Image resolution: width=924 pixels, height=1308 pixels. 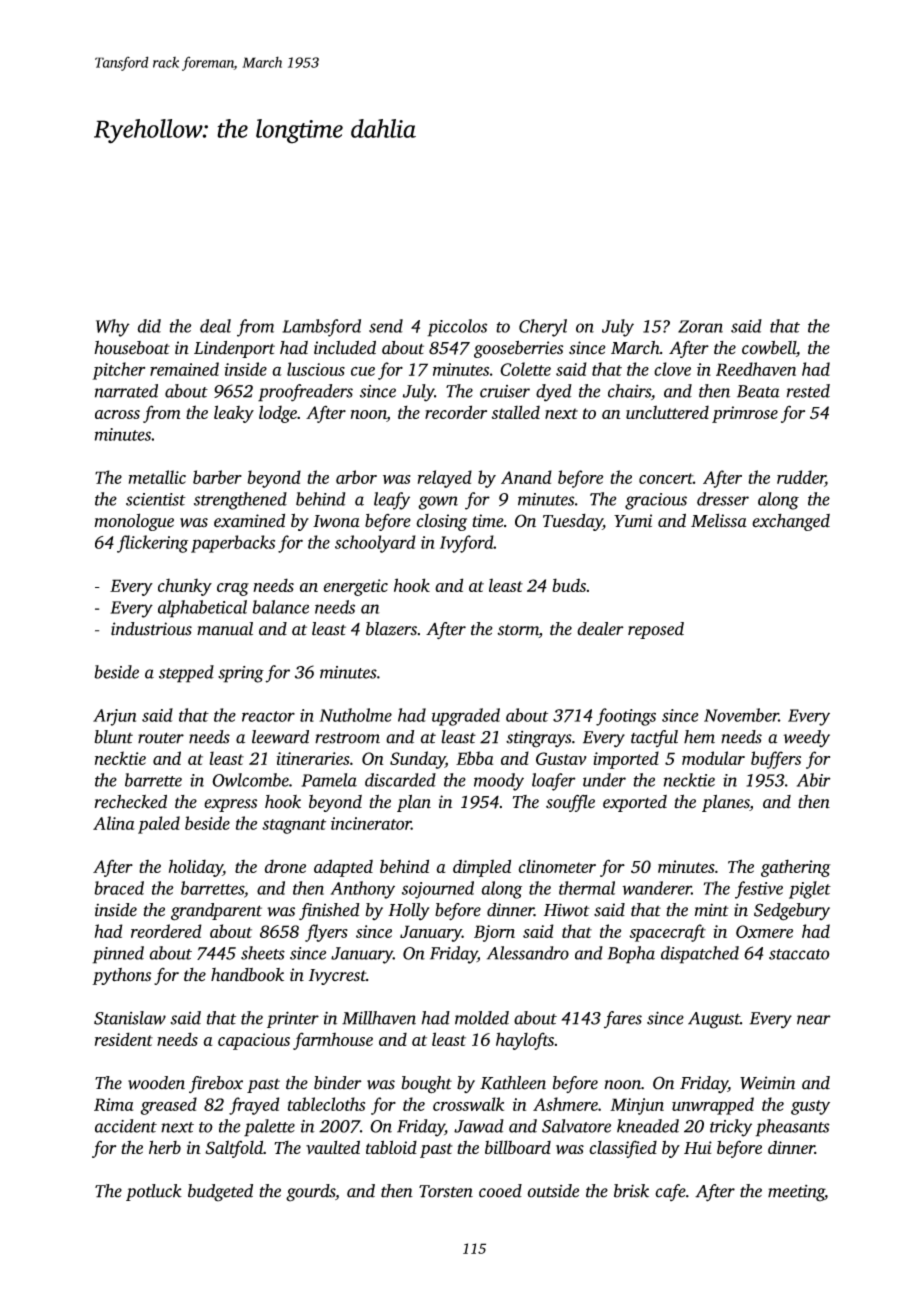 What do you see at coordinates (117, 414) in the screenshot?
I see `across` at bounding box center [117, 414].
